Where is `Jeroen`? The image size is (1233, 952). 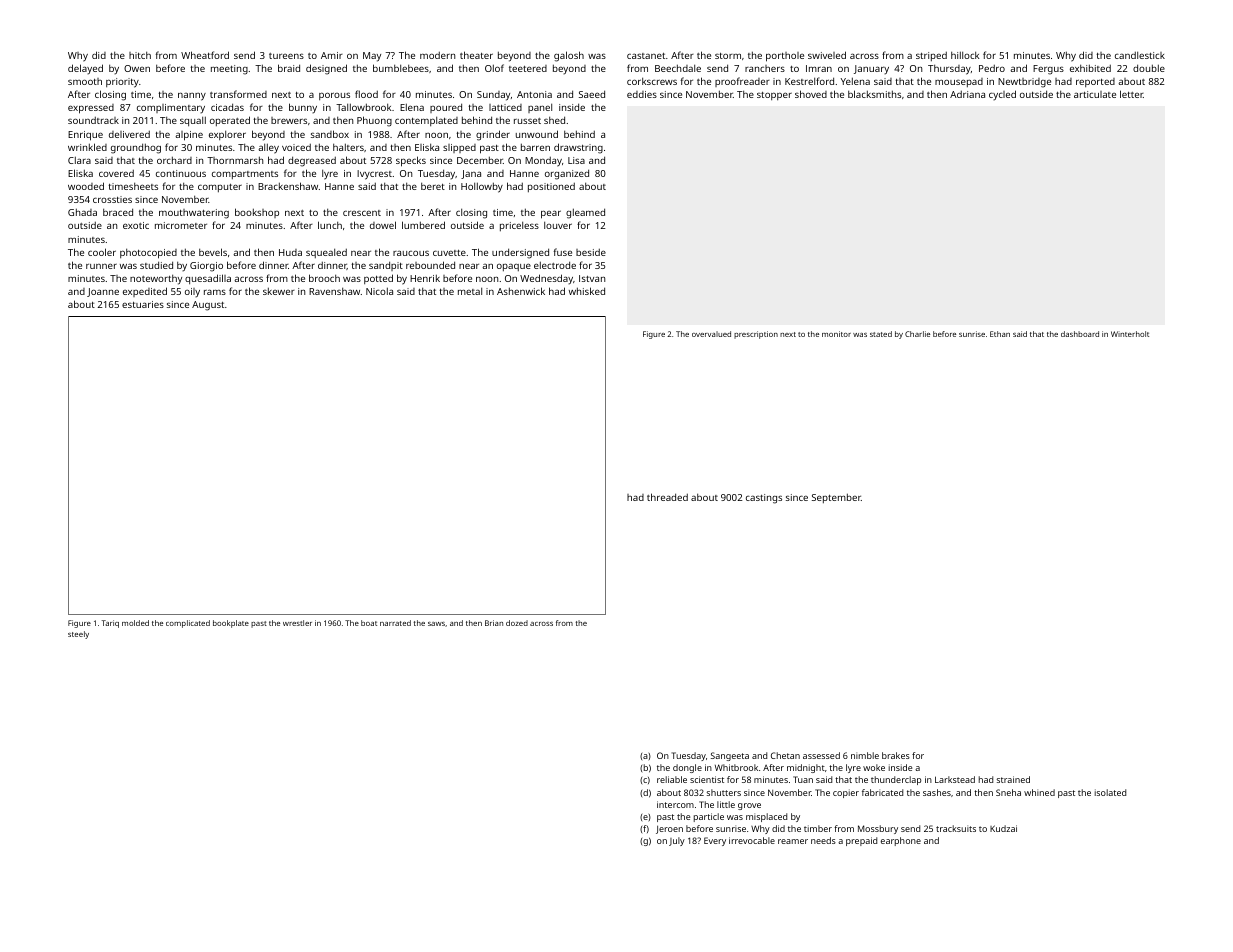
Jeroen is located at coordinates (669, 829).
